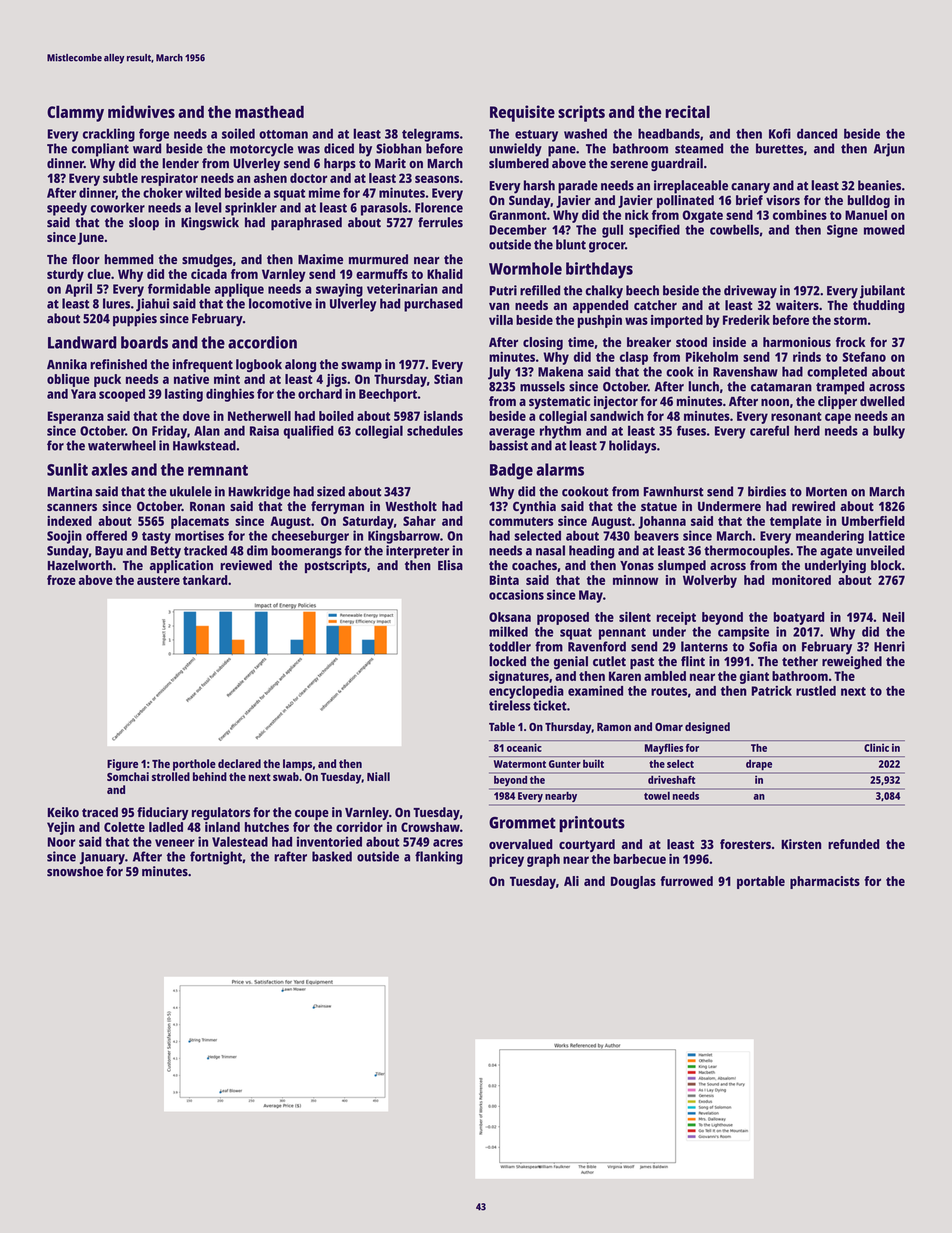 This screenshot has height=1233, width=952. I want to click on visors, so click(783, 200).
